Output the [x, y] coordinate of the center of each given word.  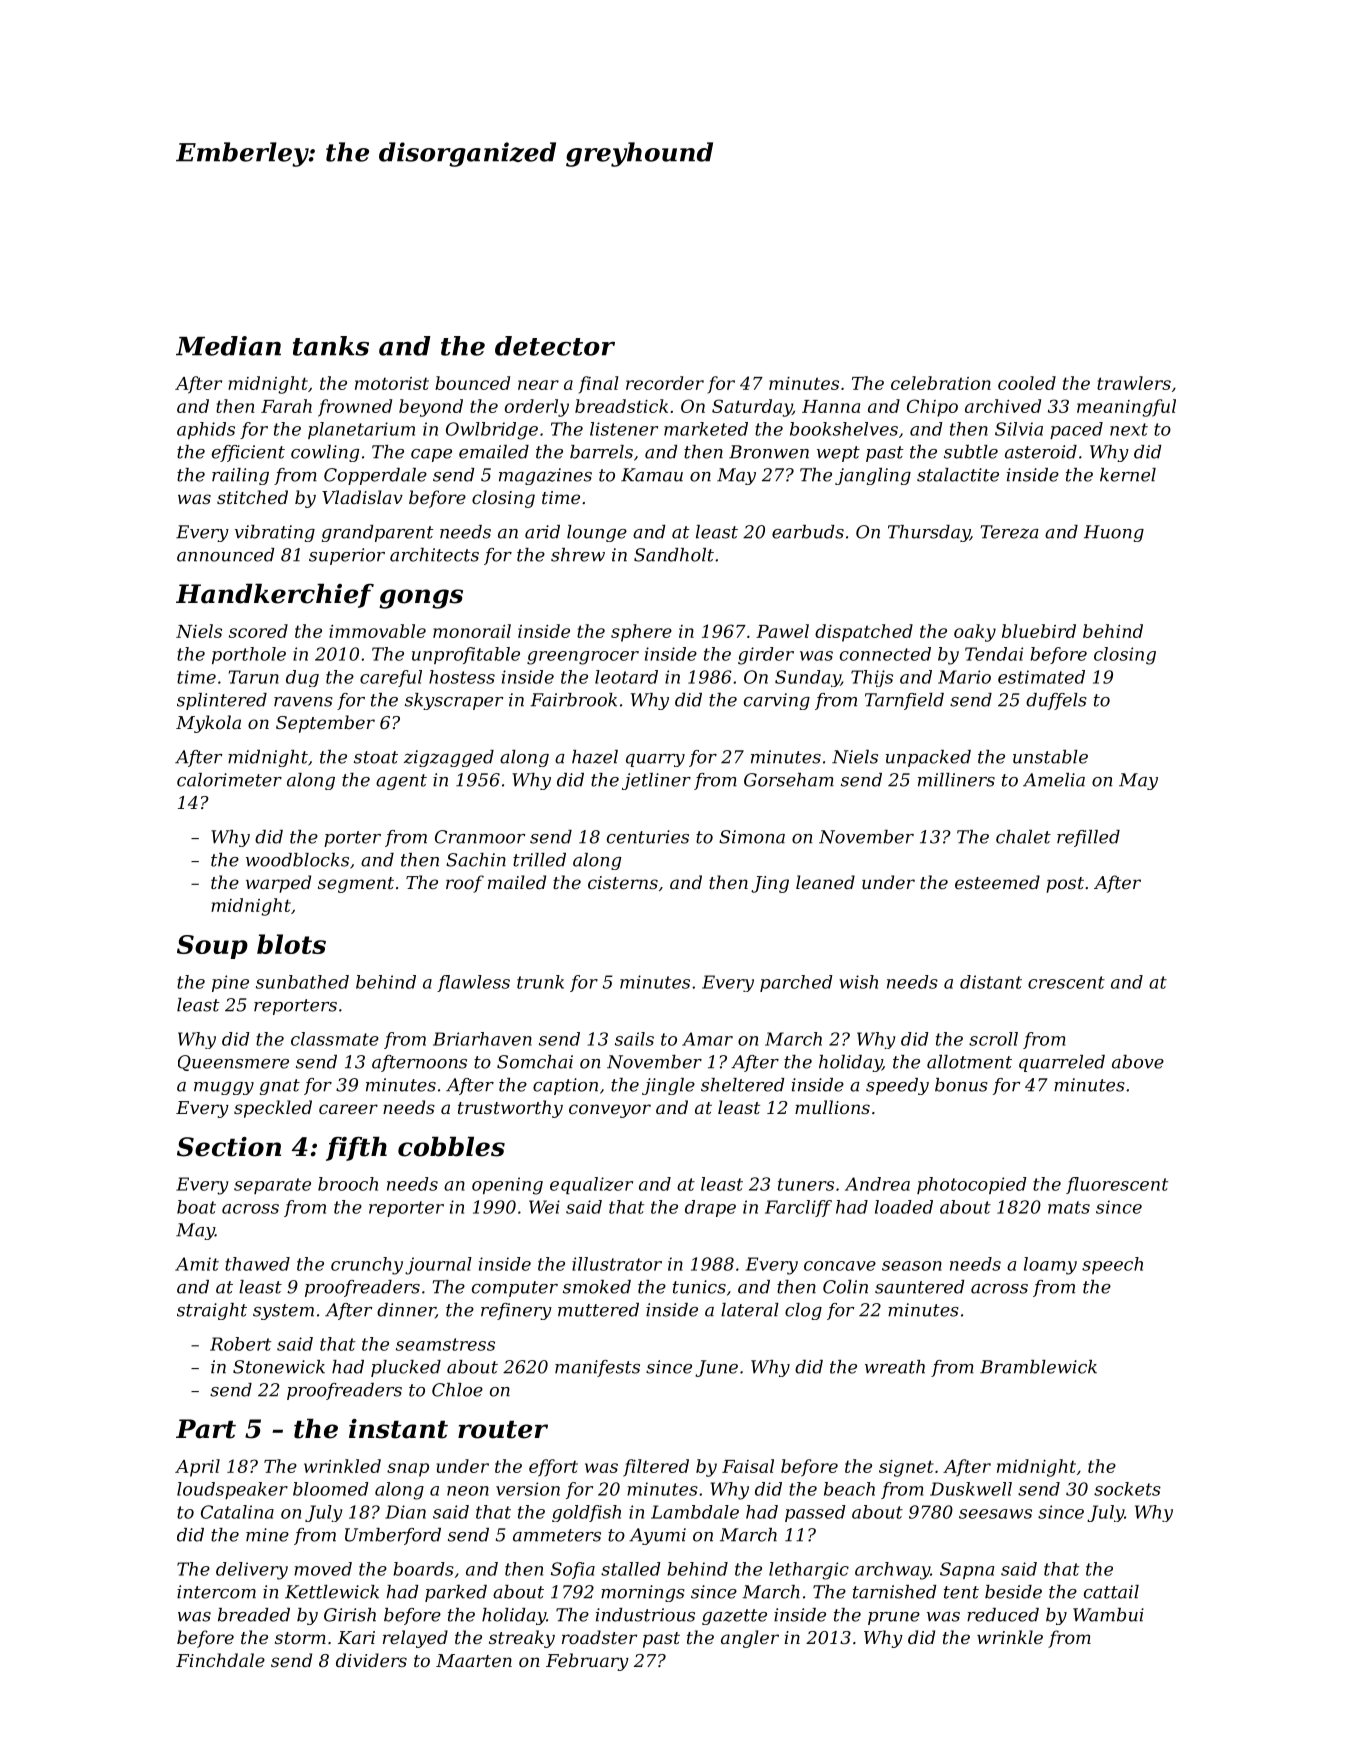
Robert [240, 1344]
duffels [1056, 701]
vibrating [275, 533]
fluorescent [1117, 1185]
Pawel [782, 631]
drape [710, 1208]
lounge [597, 533]
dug [302, 678]
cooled [1027, 383]
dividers [371, 1660]
